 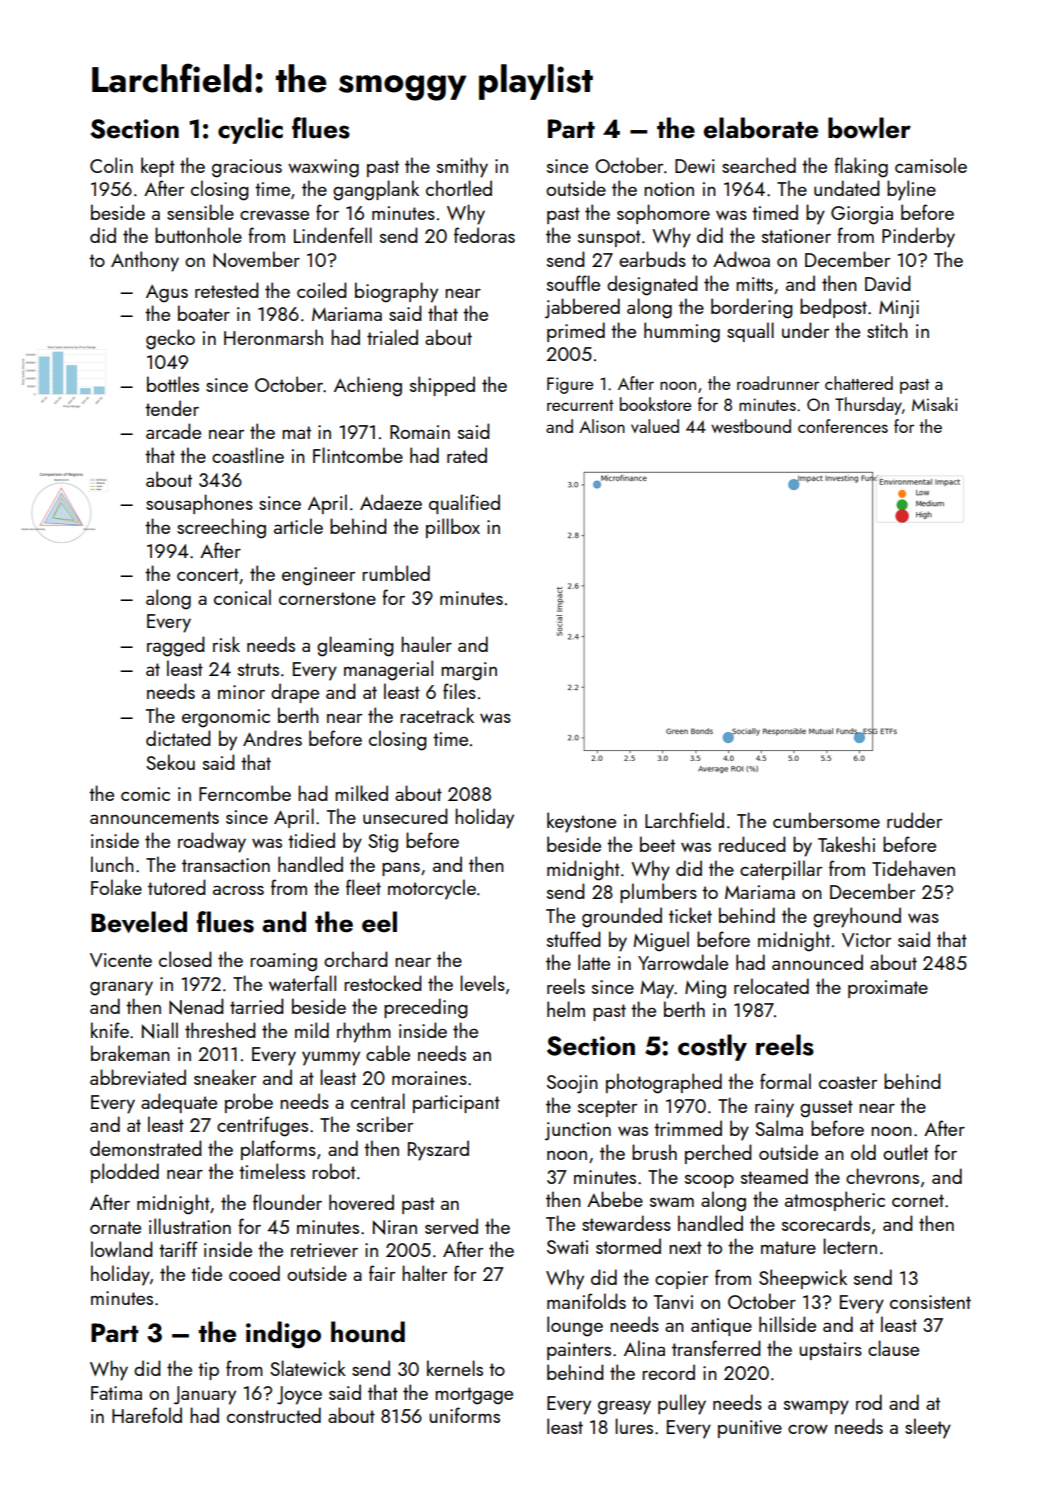 What do you see at coordinates (869, 128) in the screenshot?
I see `bowler` at bounding box center [869, 128].
